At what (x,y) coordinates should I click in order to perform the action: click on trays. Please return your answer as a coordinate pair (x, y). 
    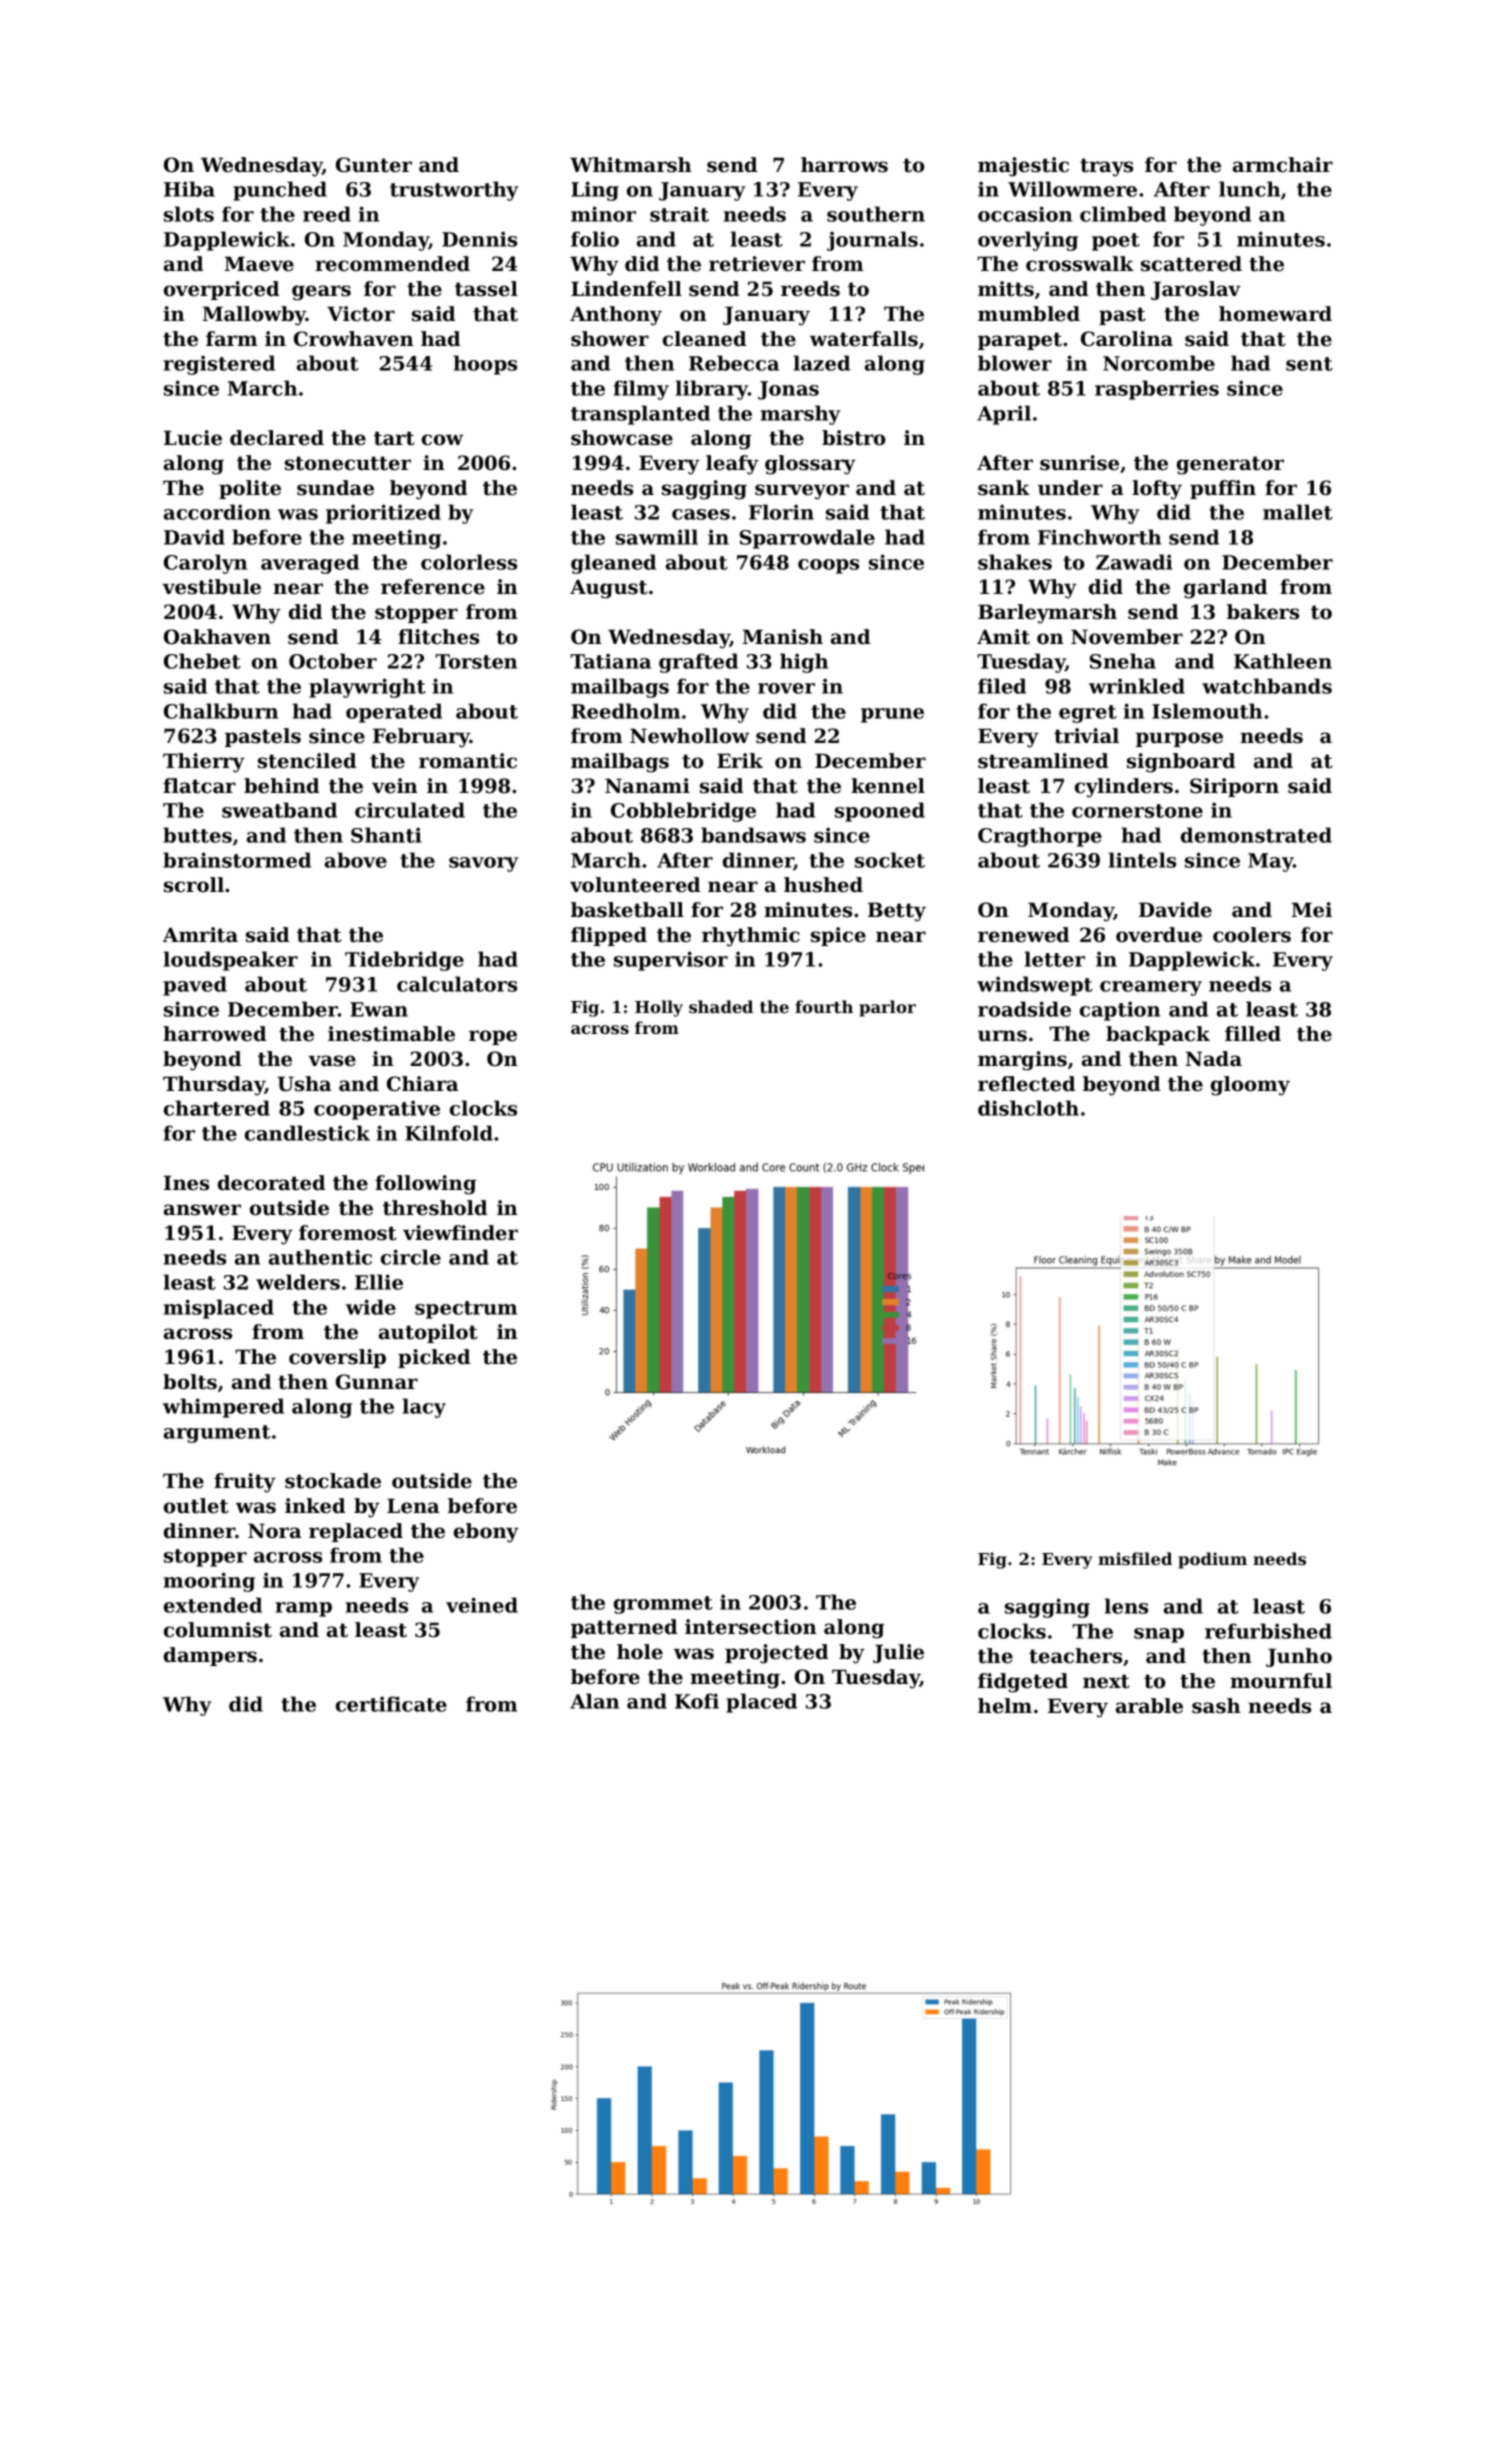
    Looking at the image, I should click on (1106, 167).
